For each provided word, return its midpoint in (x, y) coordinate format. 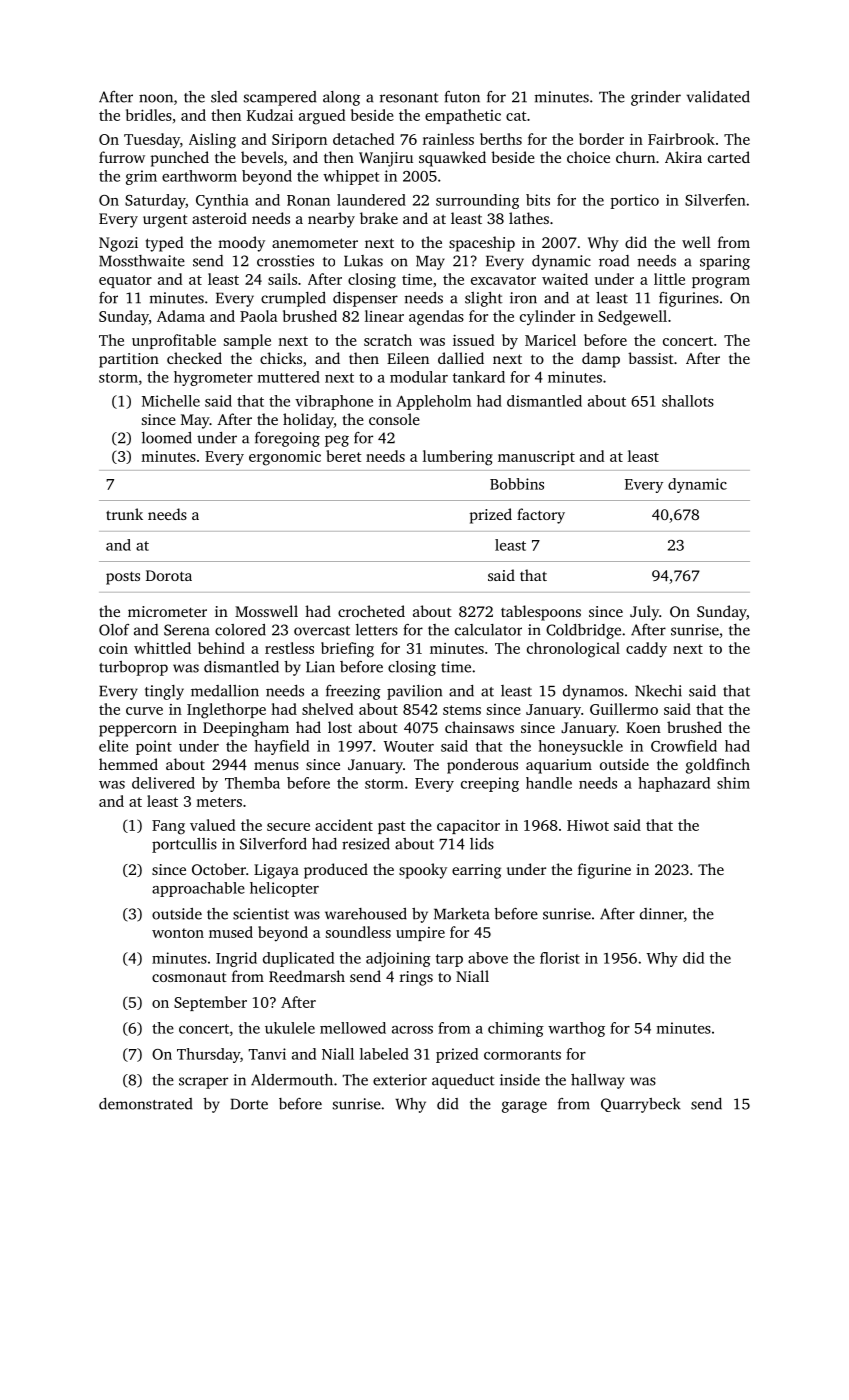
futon (462, 97)
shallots (688, 401)
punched (180, 159)
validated (718, 97)
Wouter (409, 746)
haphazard (674, 784)
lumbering (458, 458)
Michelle (171, 401)
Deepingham (246, 729)
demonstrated (145, 1104)
